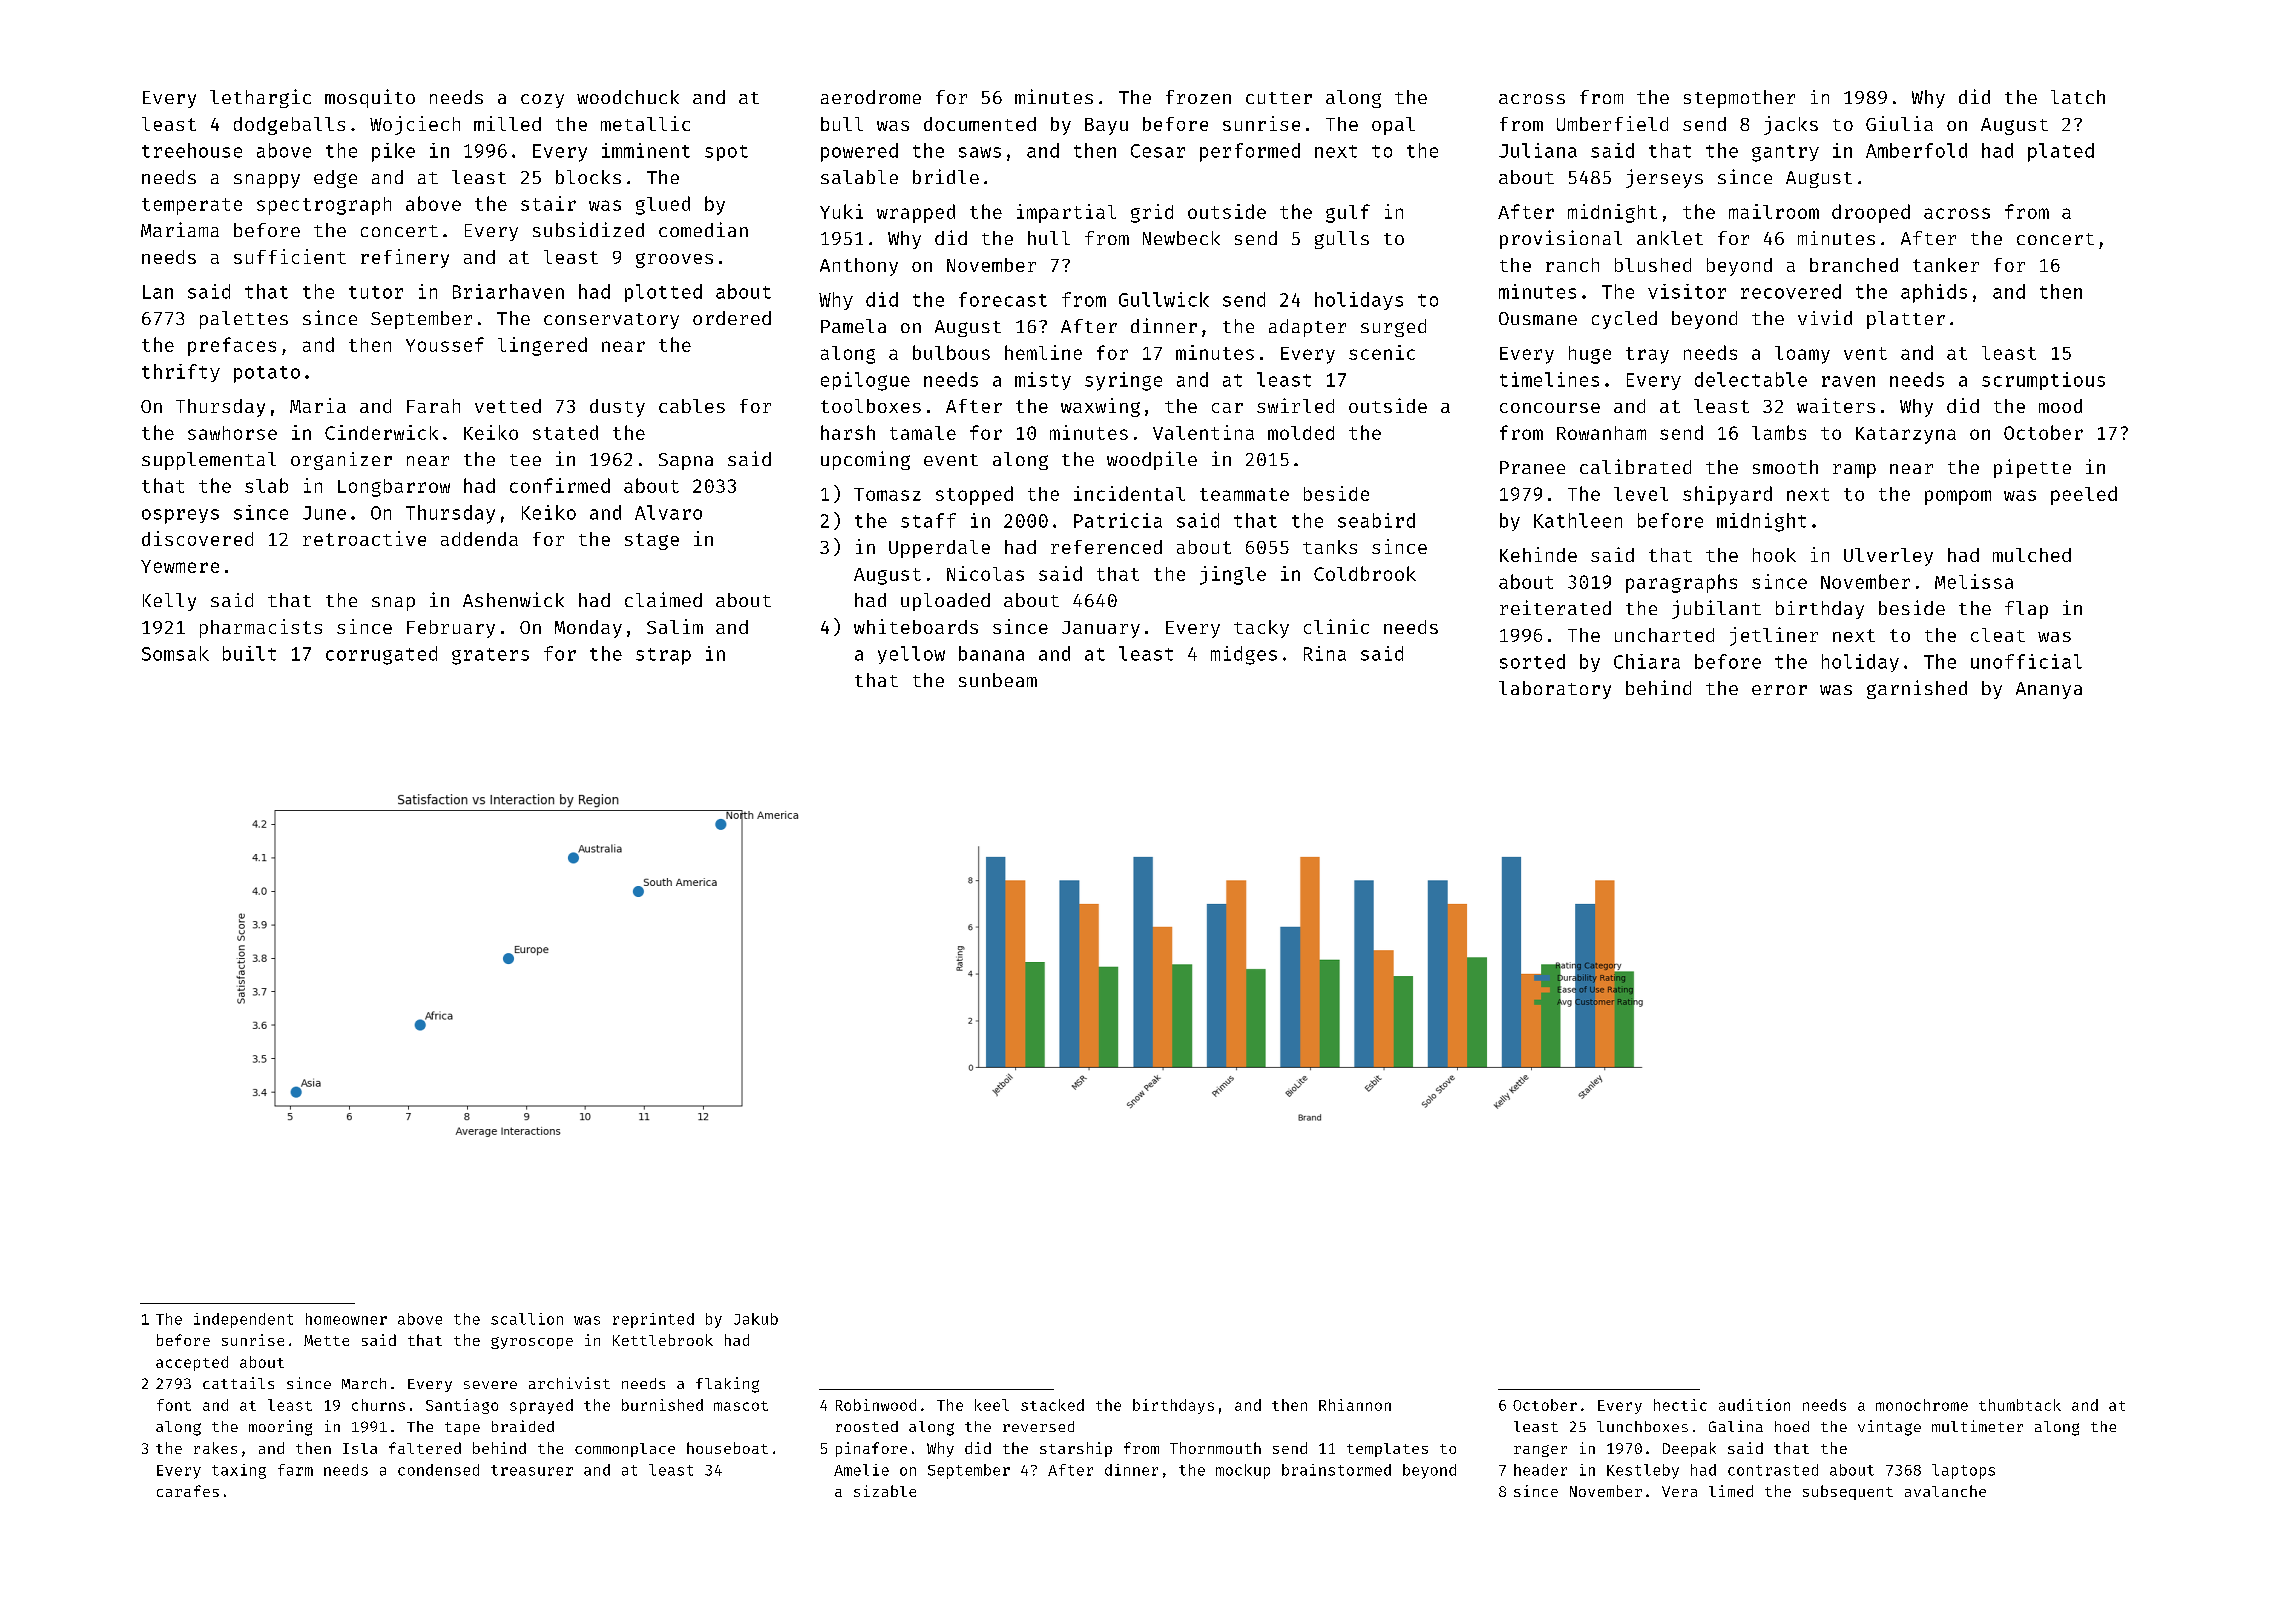 This page has width=2280, height=1612. Describe the element at coordinates (853, 326) in the page. I see `Pamela` at that location.
